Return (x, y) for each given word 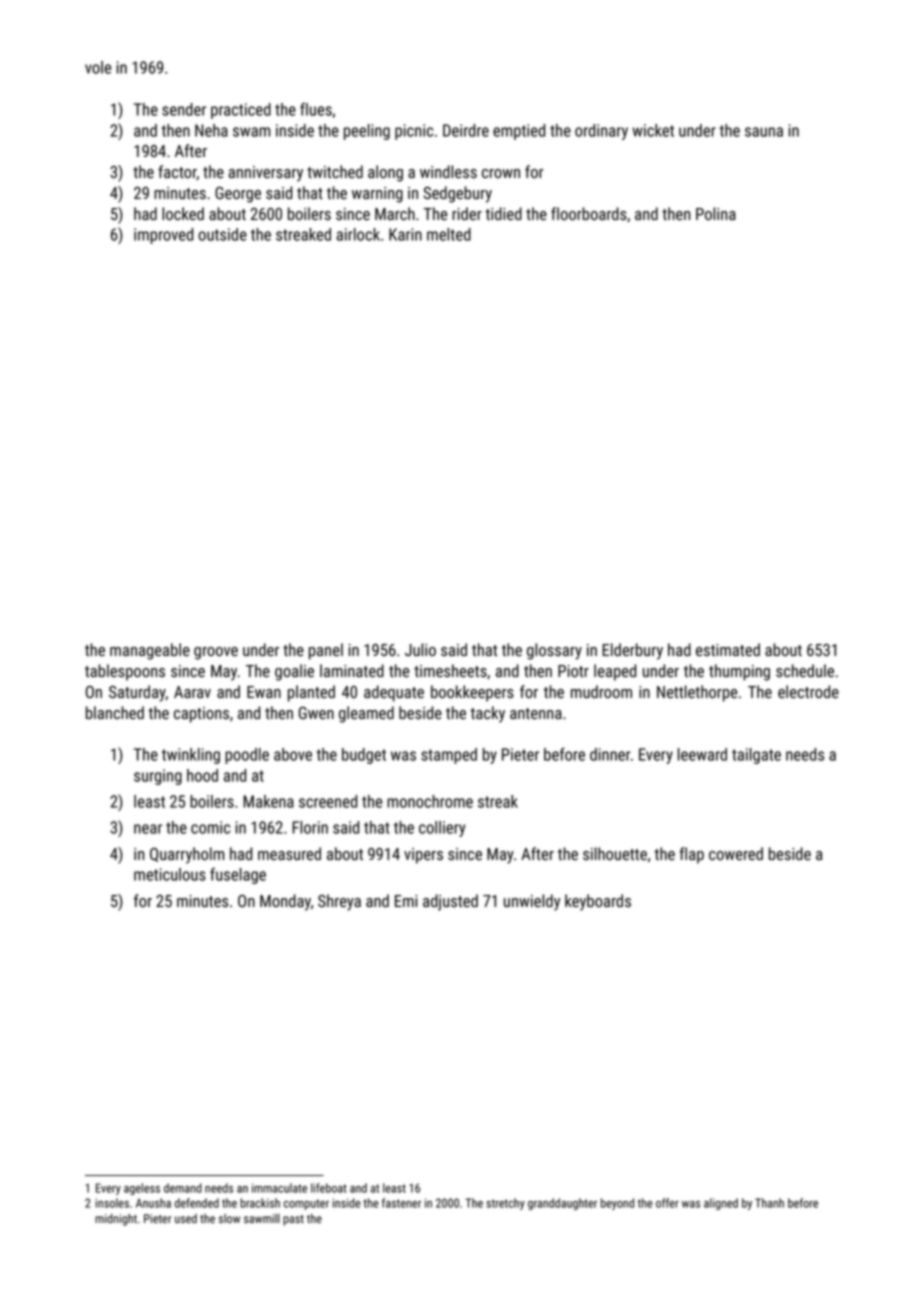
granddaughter (562, 1204)
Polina (716, 213)
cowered (736, 854)
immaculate (279, 1188)
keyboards (598, 902)
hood (202, 775)
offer (667, 1203)
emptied (519, 132)
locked (183, 213)
